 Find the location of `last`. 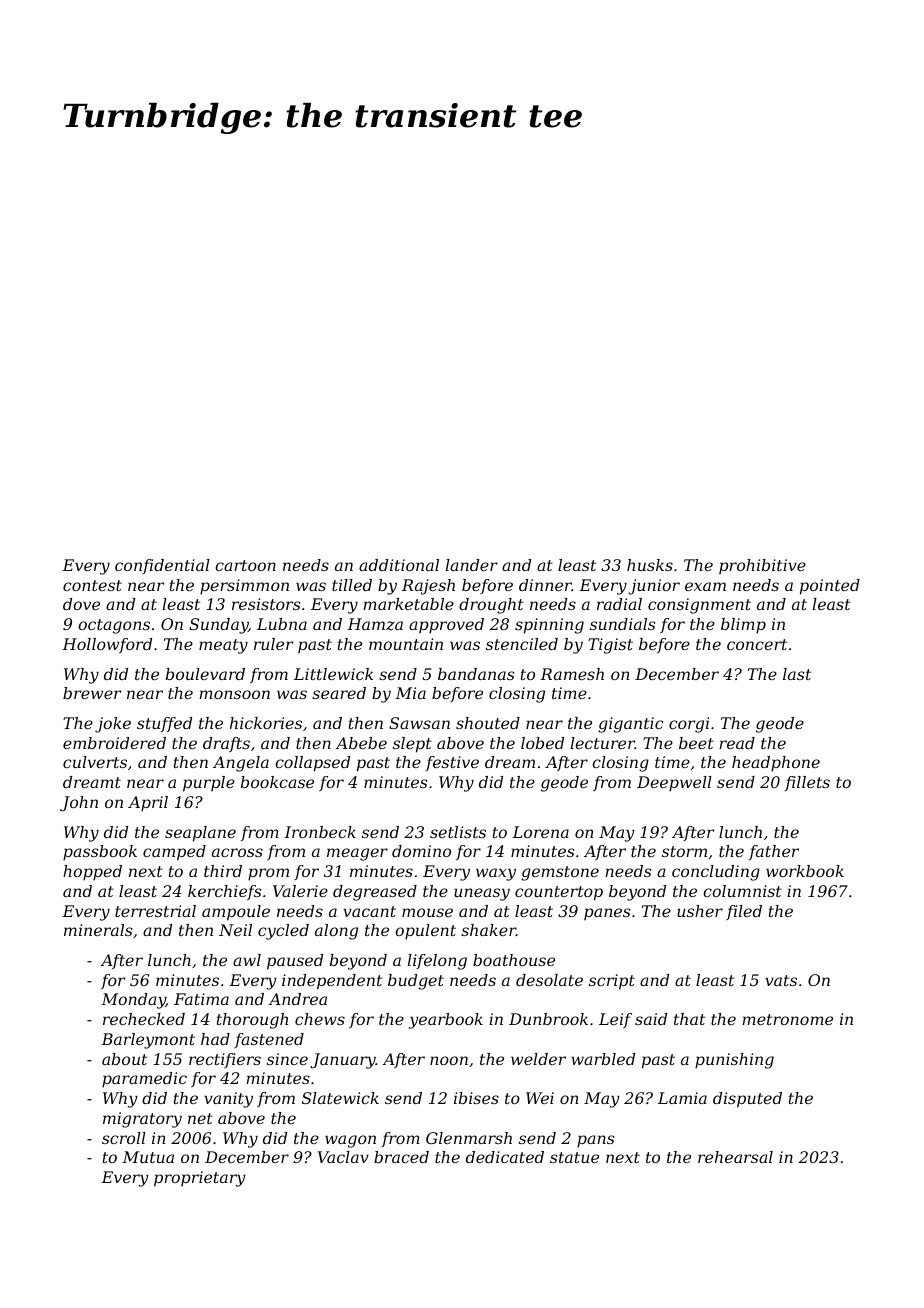

last is located at coordinates (797, 674).
